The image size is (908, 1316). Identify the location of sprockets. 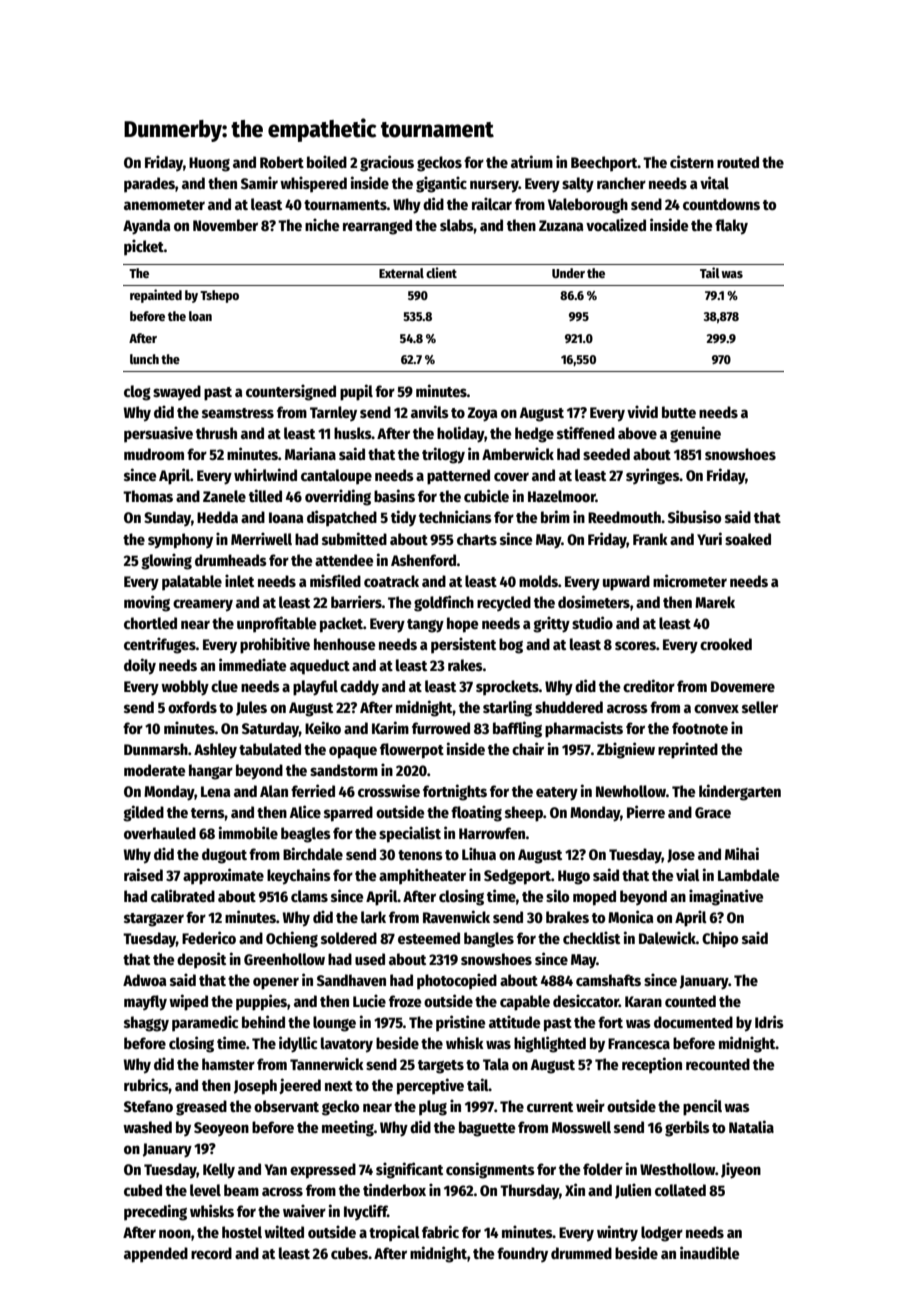
(507, 688).
